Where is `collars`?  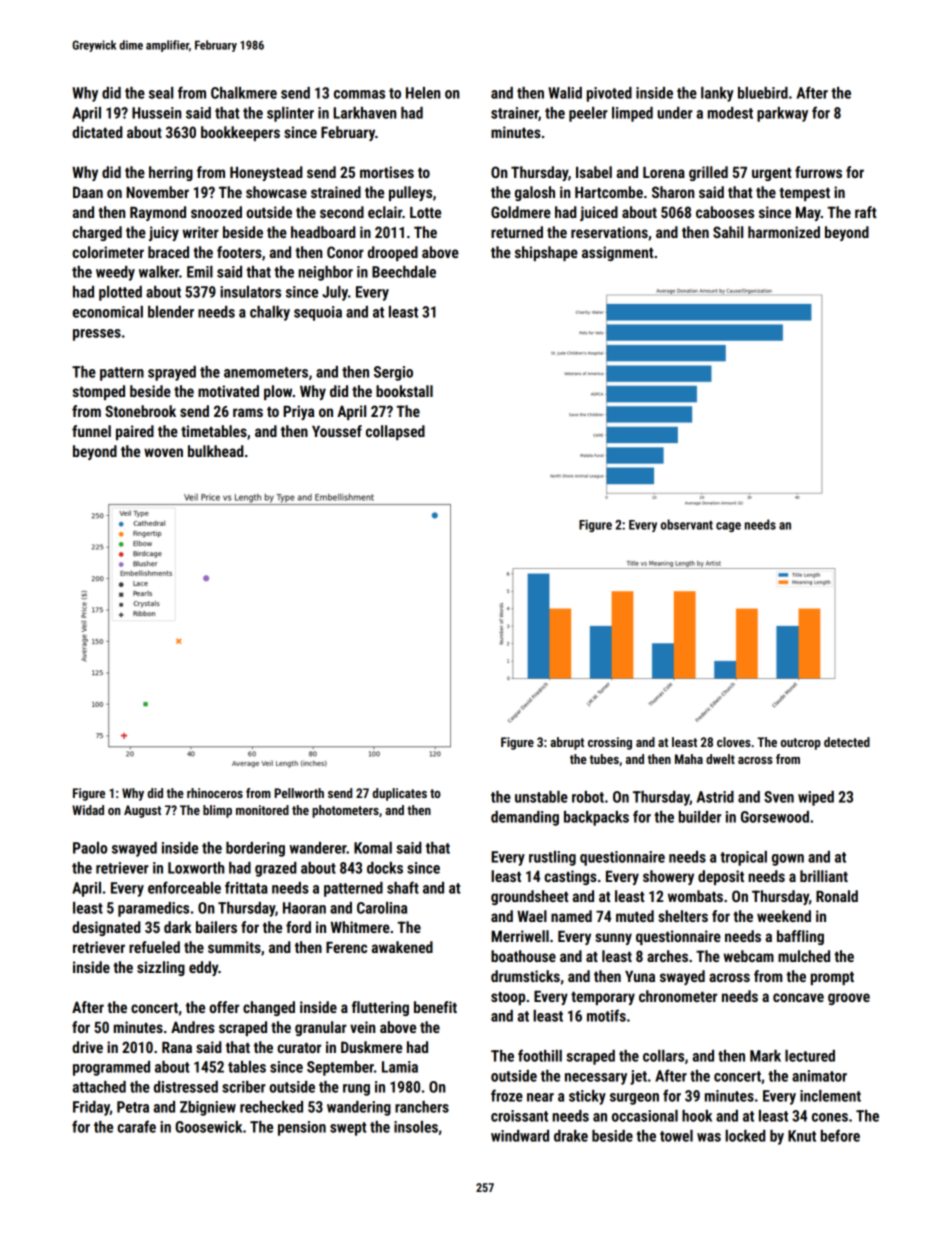 collars is located at coordinates (663, 1056).
